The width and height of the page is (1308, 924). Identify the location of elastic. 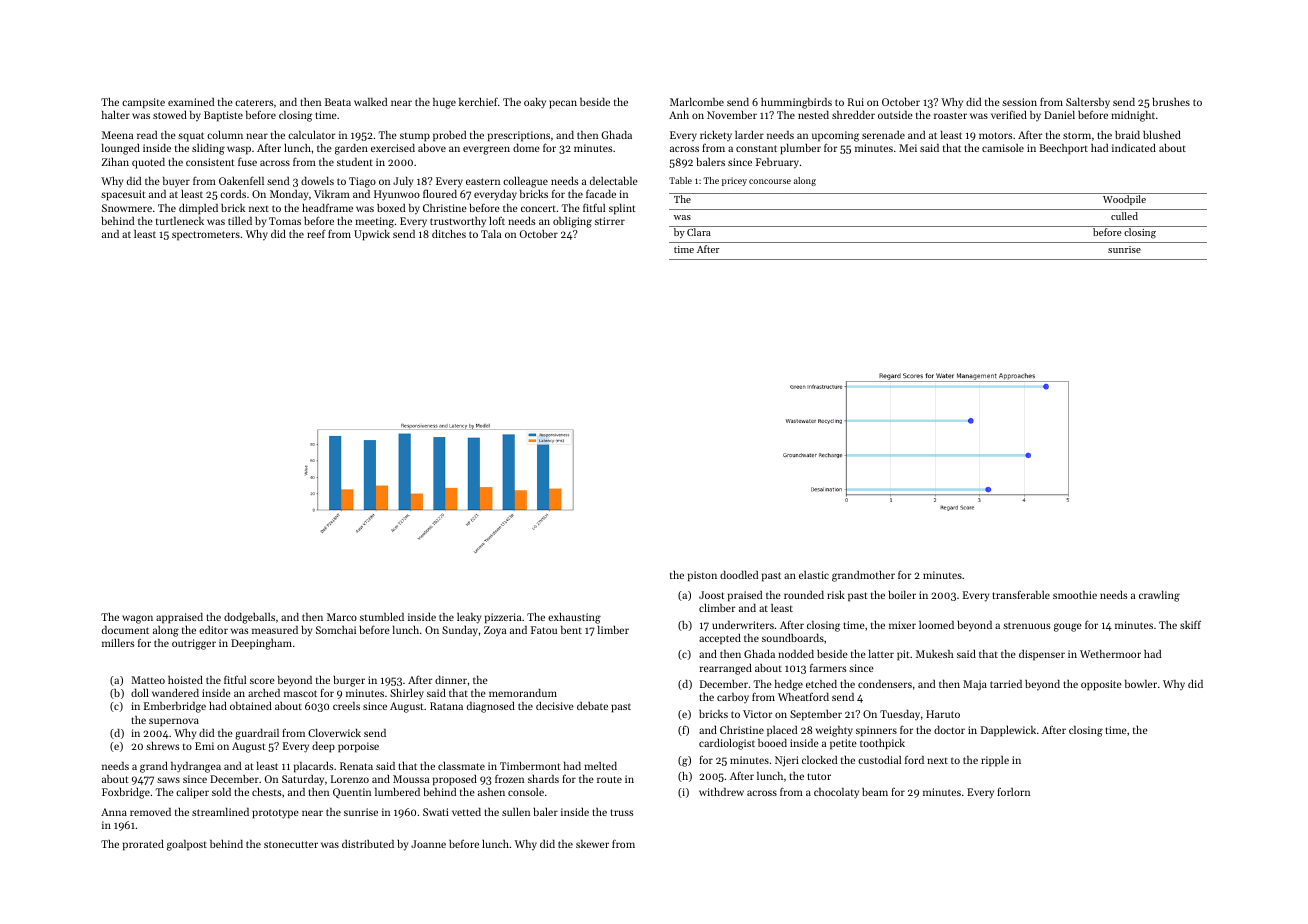
(814, 575).
